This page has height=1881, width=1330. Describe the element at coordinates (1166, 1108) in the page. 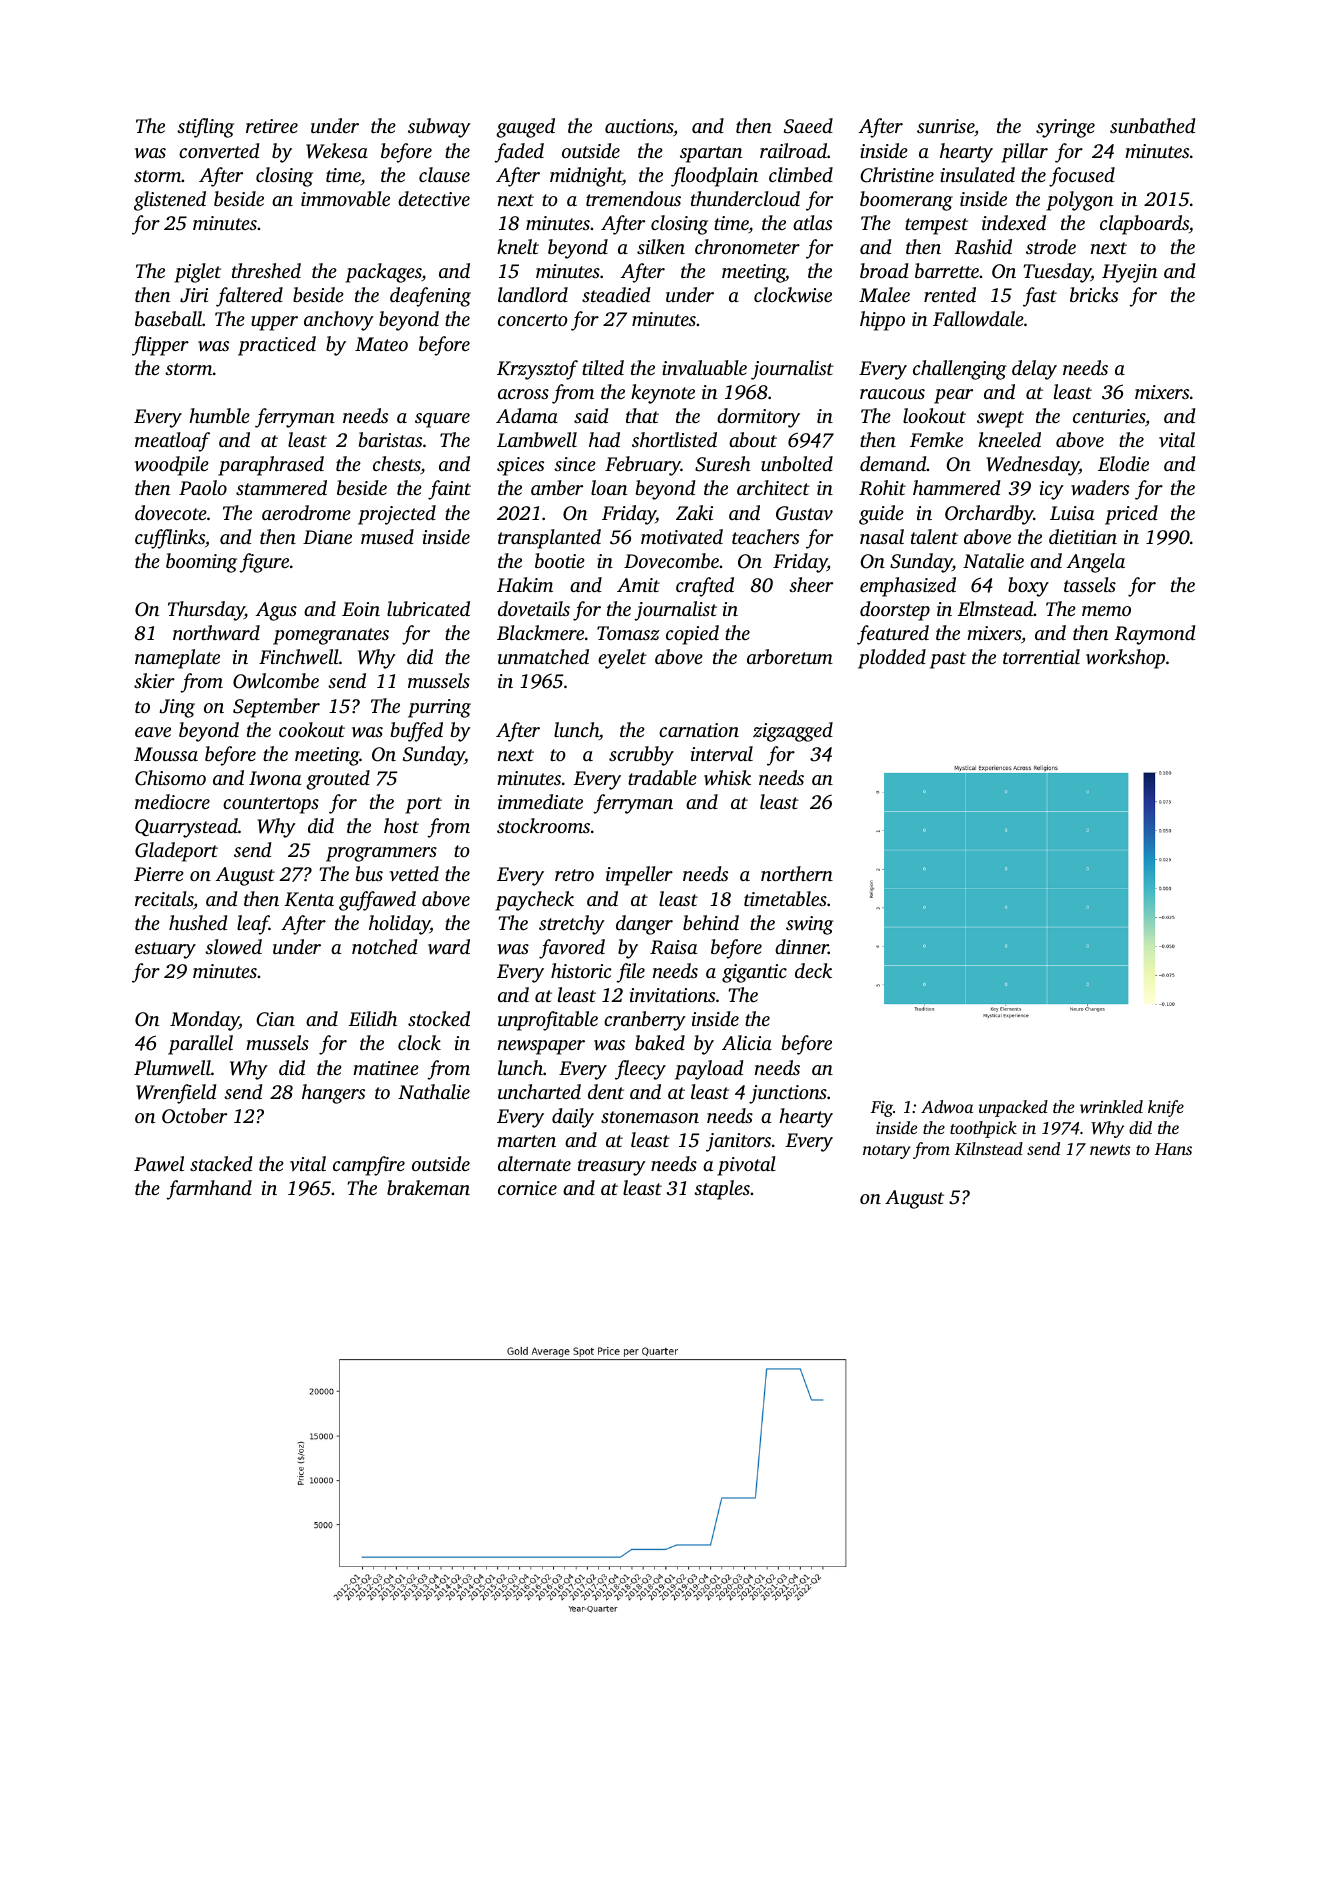

I see `knife` at that location.
